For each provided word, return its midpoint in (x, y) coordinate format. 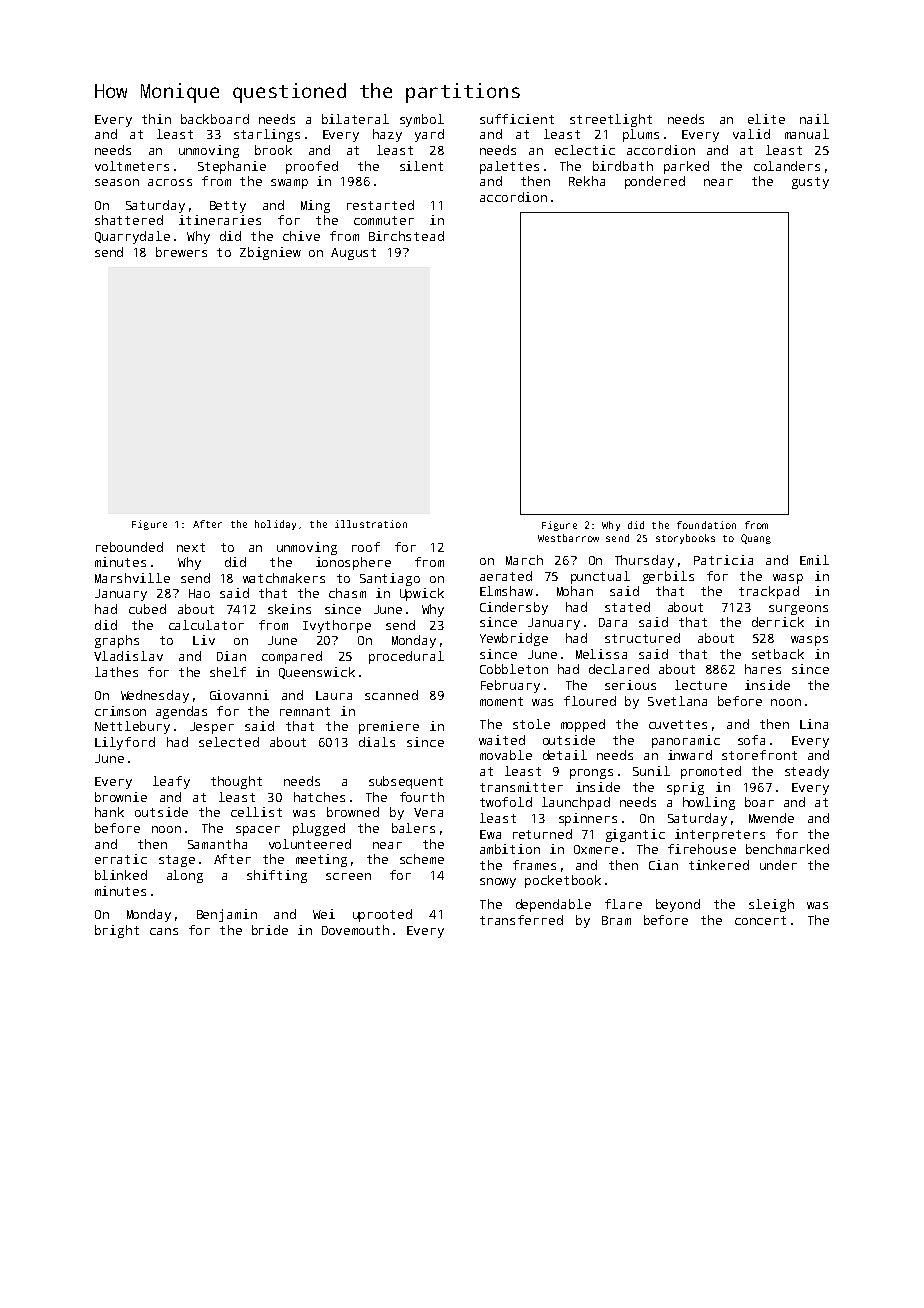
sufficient (517, 119)
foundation (706, 525)
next (191, 547)
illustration (371, 524)
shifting (277, 876)
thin (156, 119)
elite (766, 119)
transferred (521, 920)
